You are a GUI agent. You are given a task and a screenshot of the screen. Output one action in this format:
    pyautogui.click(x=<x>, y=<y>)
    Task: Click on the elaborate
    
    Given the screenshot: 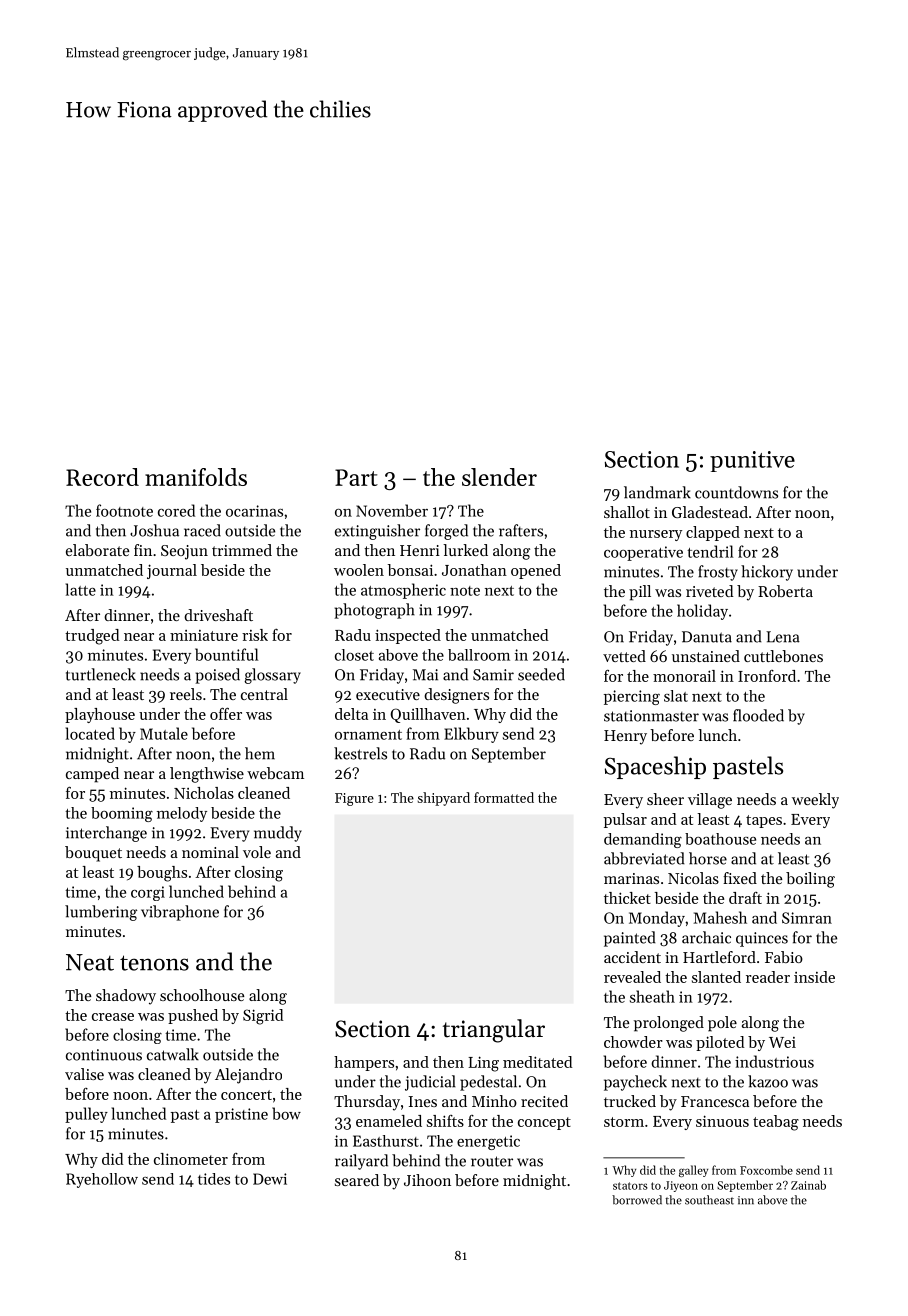 What is the action you would take?
    pyautogui.click(x=97, y=550)
